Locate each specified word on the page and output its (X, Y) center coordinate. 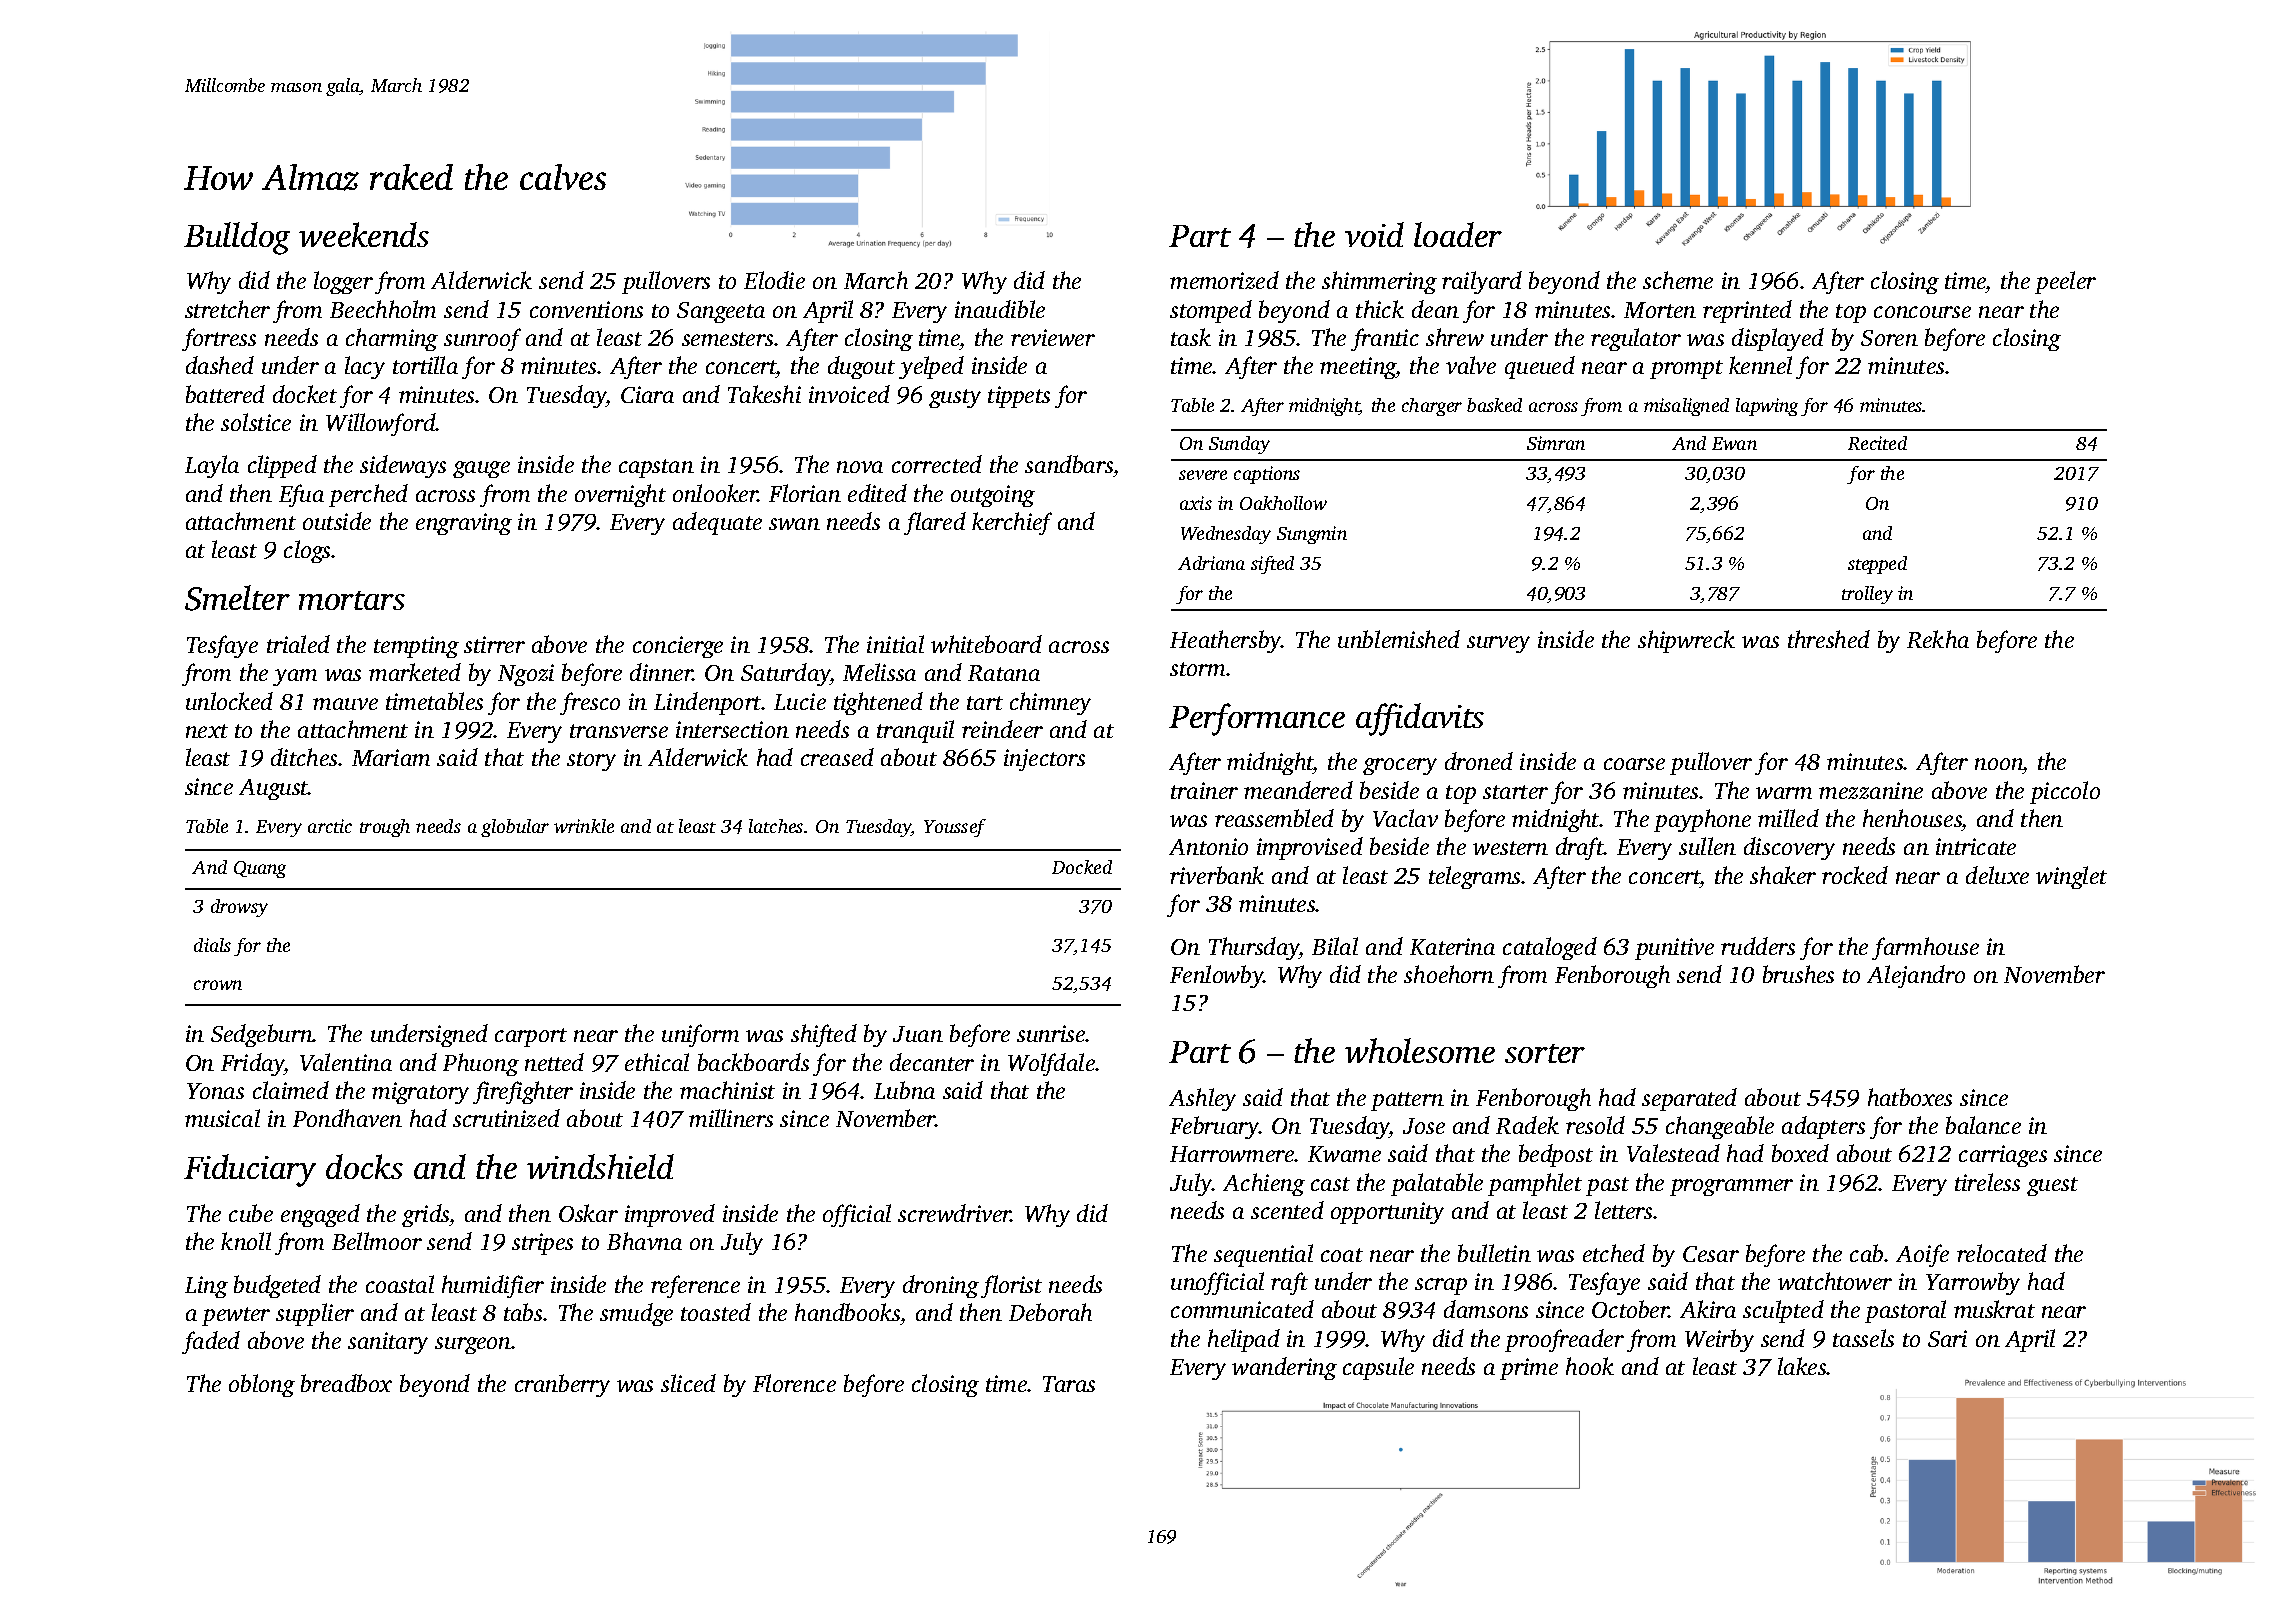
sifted (1272, 565)
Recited (1877, 443)
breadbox (346, 1383)
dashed (220, 365)
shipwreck (1686, 641)
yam (295, 677)
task (1191, 337)
